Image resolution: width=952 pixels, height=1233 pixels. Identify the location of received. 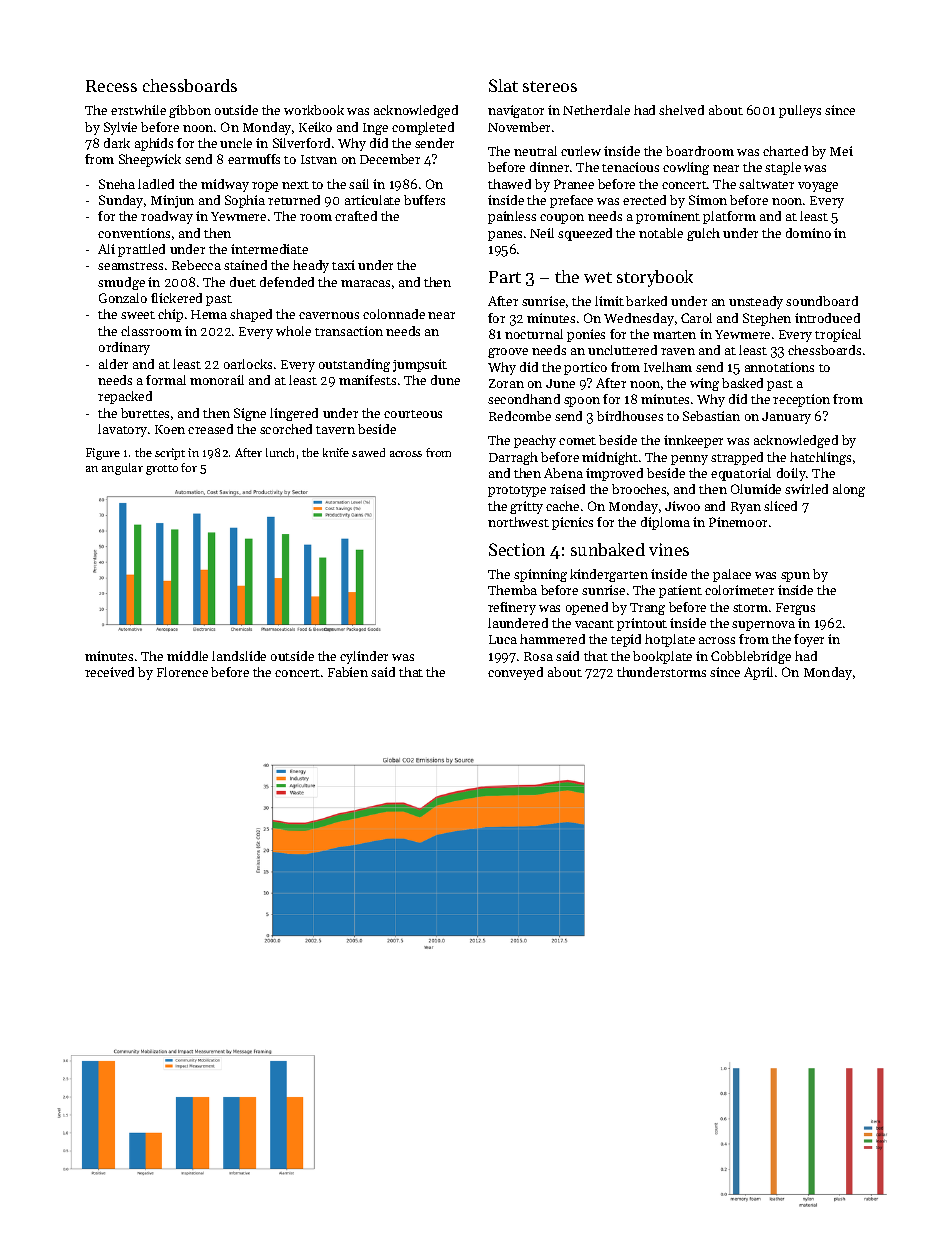
(109, 672).
